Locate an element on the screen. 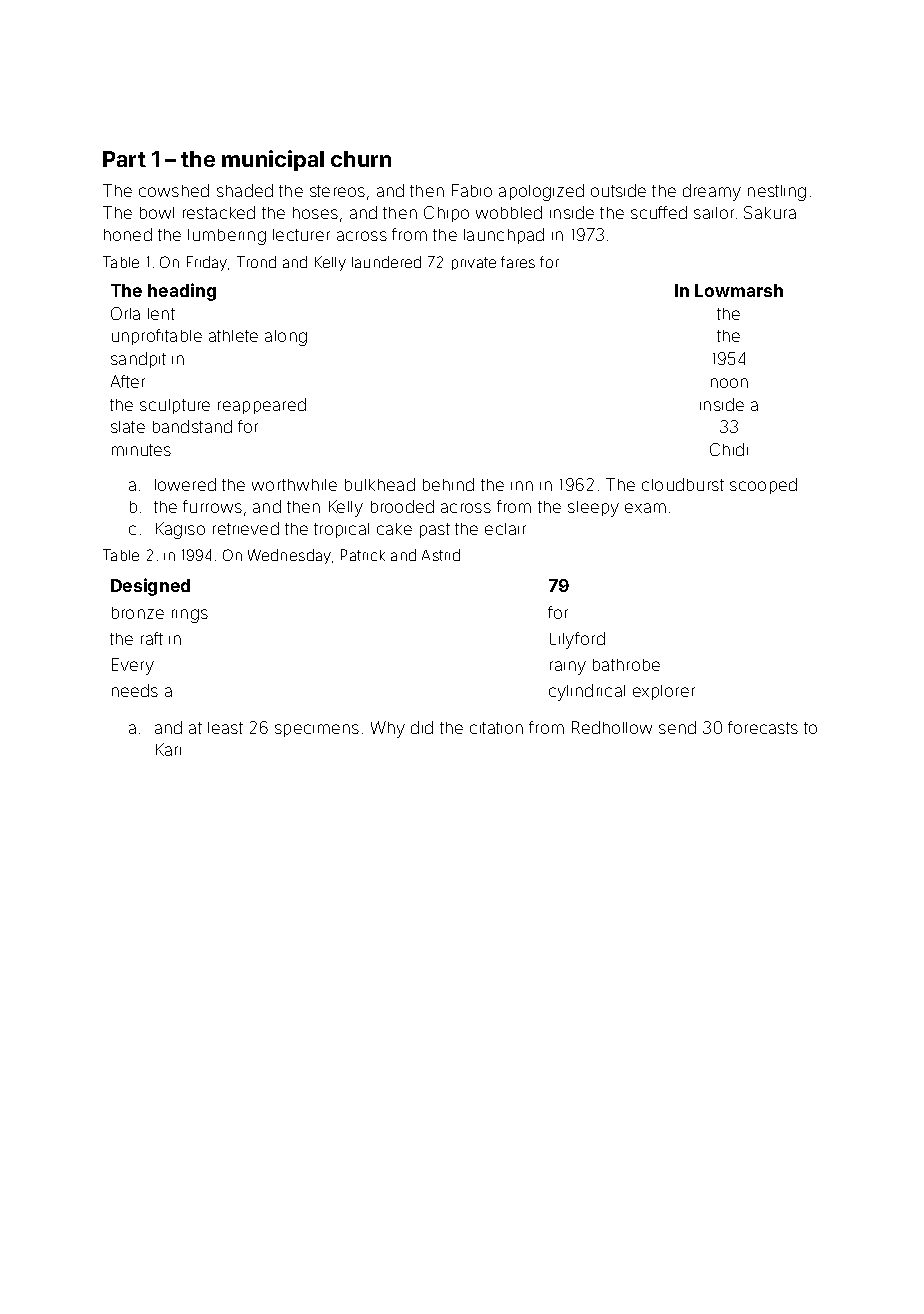 This screenshot has width=924, height=1314. heading is located at coordinates (182, 292).
